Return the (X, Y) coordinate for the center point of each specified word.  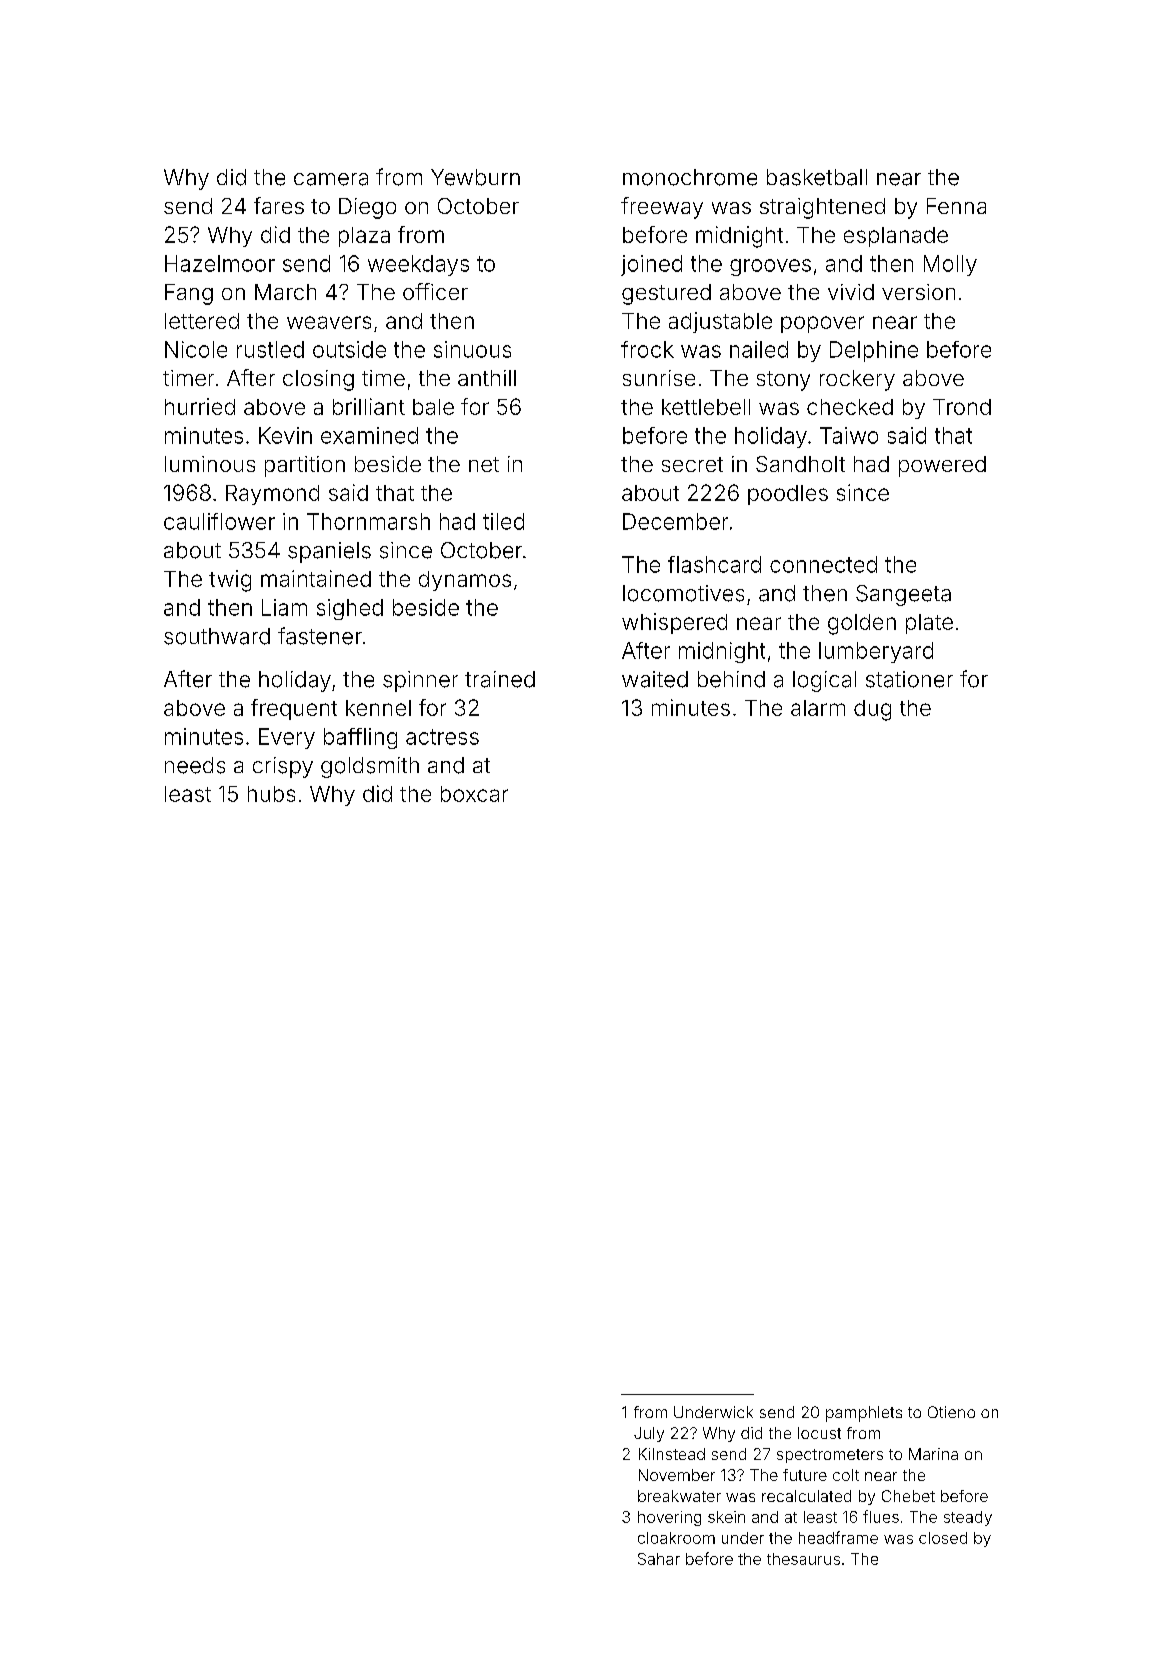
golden (862, 624)
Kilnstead (672, 1454)
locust (819, 1433)
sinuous (472, 349)
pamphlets (864, 1414)
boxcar (474, 794)
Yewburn (475, 177)
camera (331, 179)
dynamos (465, 581)
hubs (271, 794)
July (649, 1434)
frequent (294, 709)
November (677, 1475)
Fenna (956, 206)
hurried (200, 406)
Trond (962, 407)
